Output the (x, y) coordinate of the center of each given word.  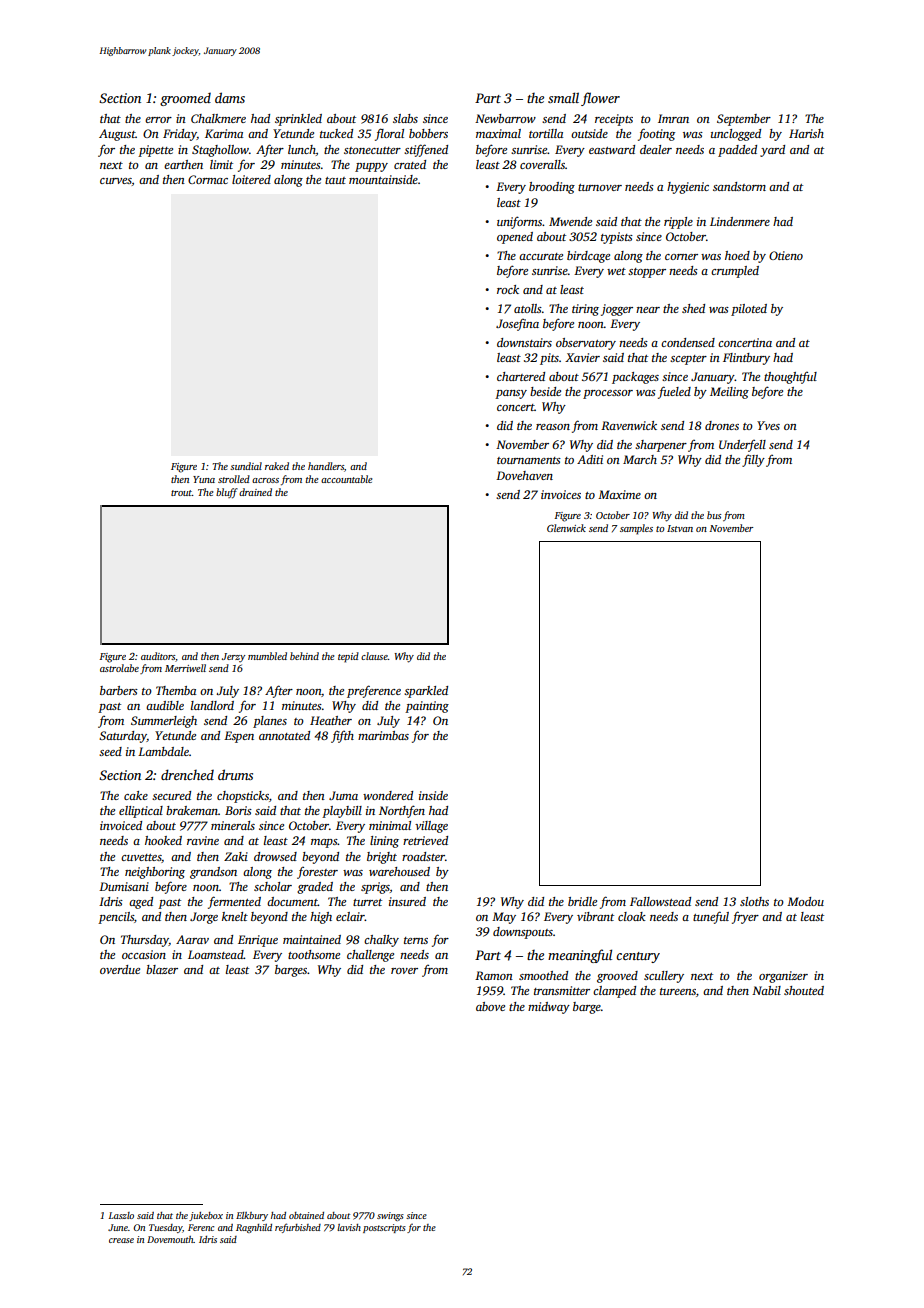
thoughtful (790, 378)
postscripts (384, 1228)
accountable (346, 479)
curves (116, 181)
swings (390, 1216)
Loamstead (216, 954)
